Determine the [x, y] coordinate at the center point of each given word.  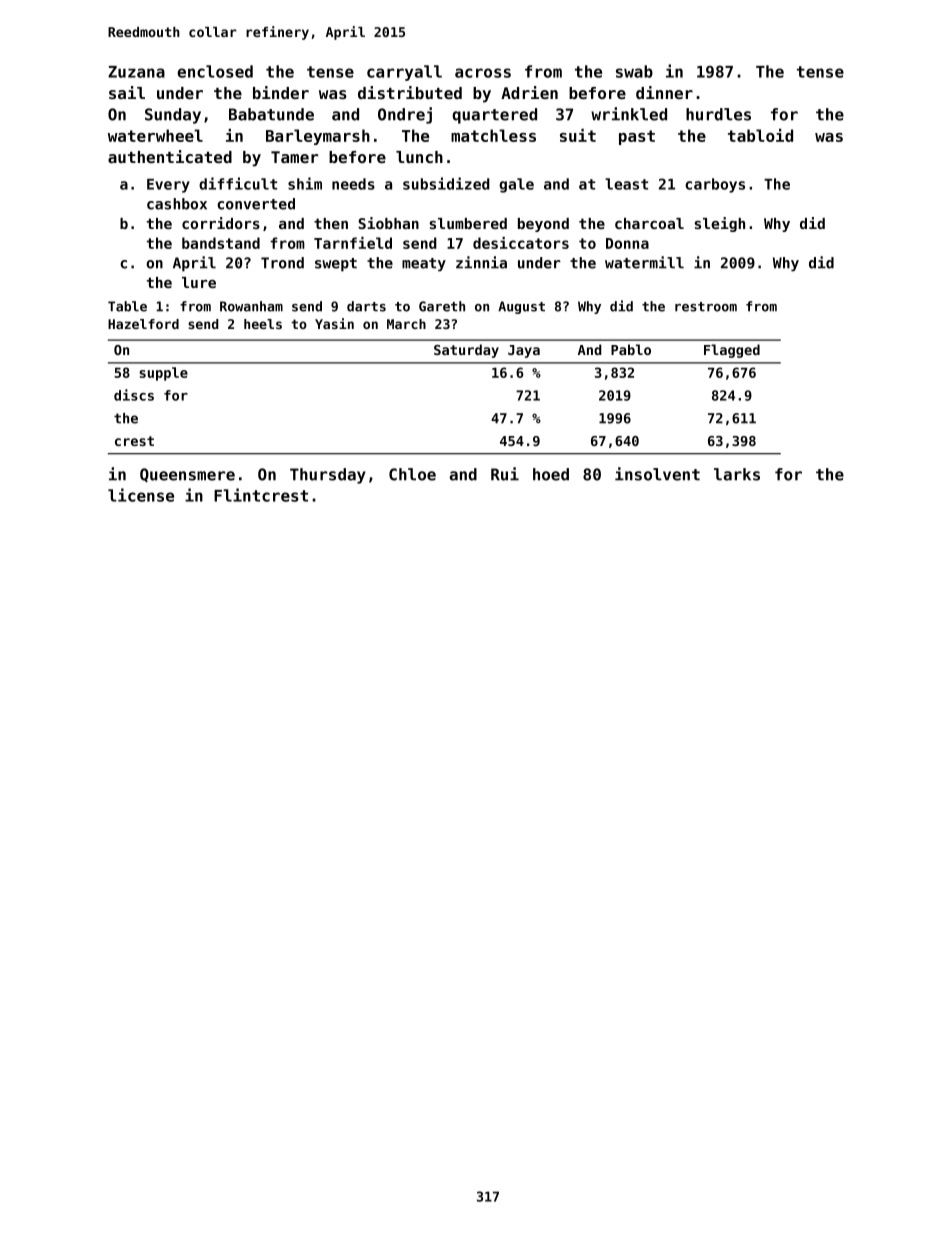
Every [168, 186]
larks [737, 474]
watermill [644, 262]
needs [353, 184]
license [141, 495]
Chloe [412, 474]
